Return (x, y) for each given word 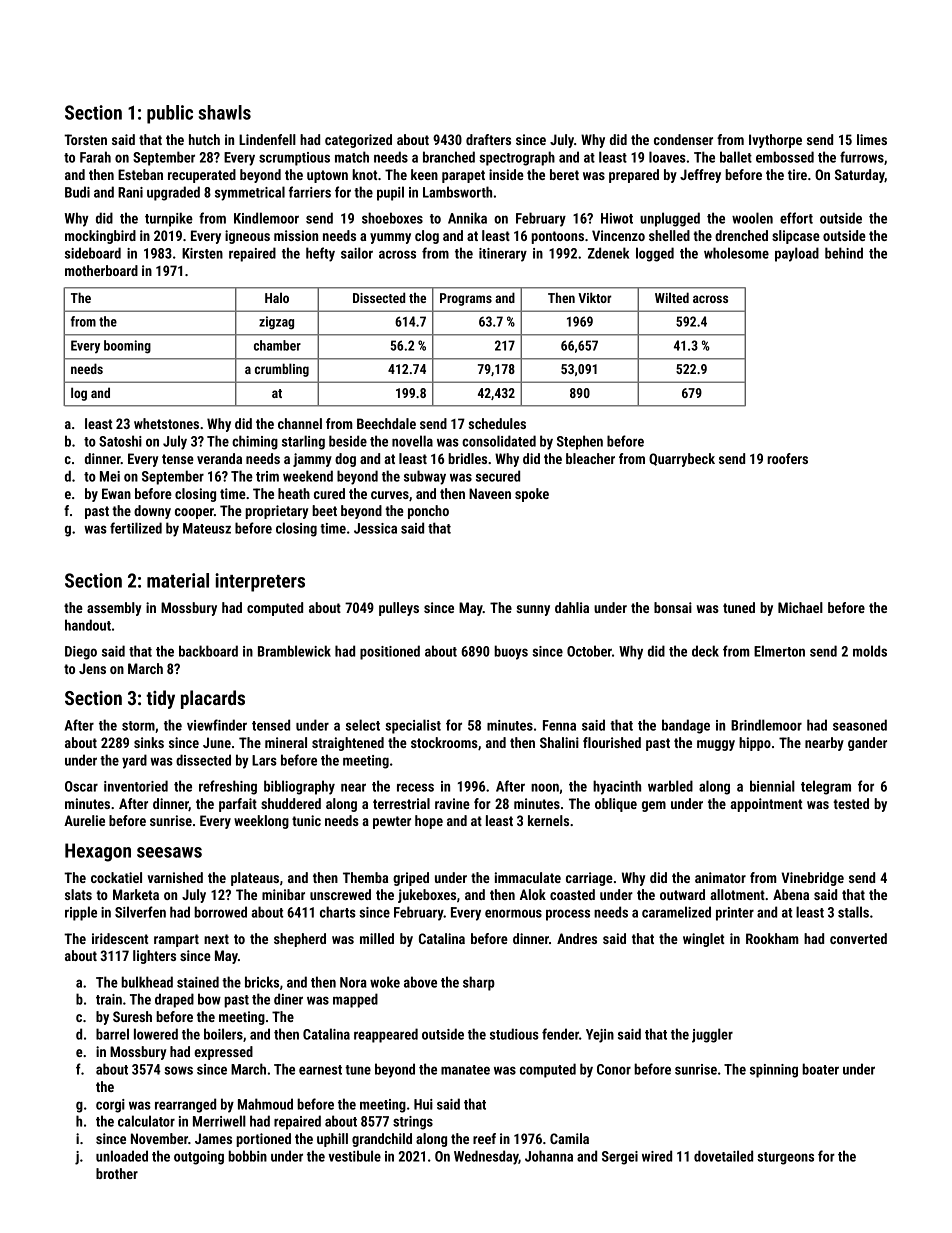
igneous (247, 237)
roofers (787, 458)
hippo (755, 744)
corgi (110, 1106)
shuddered (291, 803)
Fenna (559, 725)
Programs (466, 299)
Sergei (620, 1158)
